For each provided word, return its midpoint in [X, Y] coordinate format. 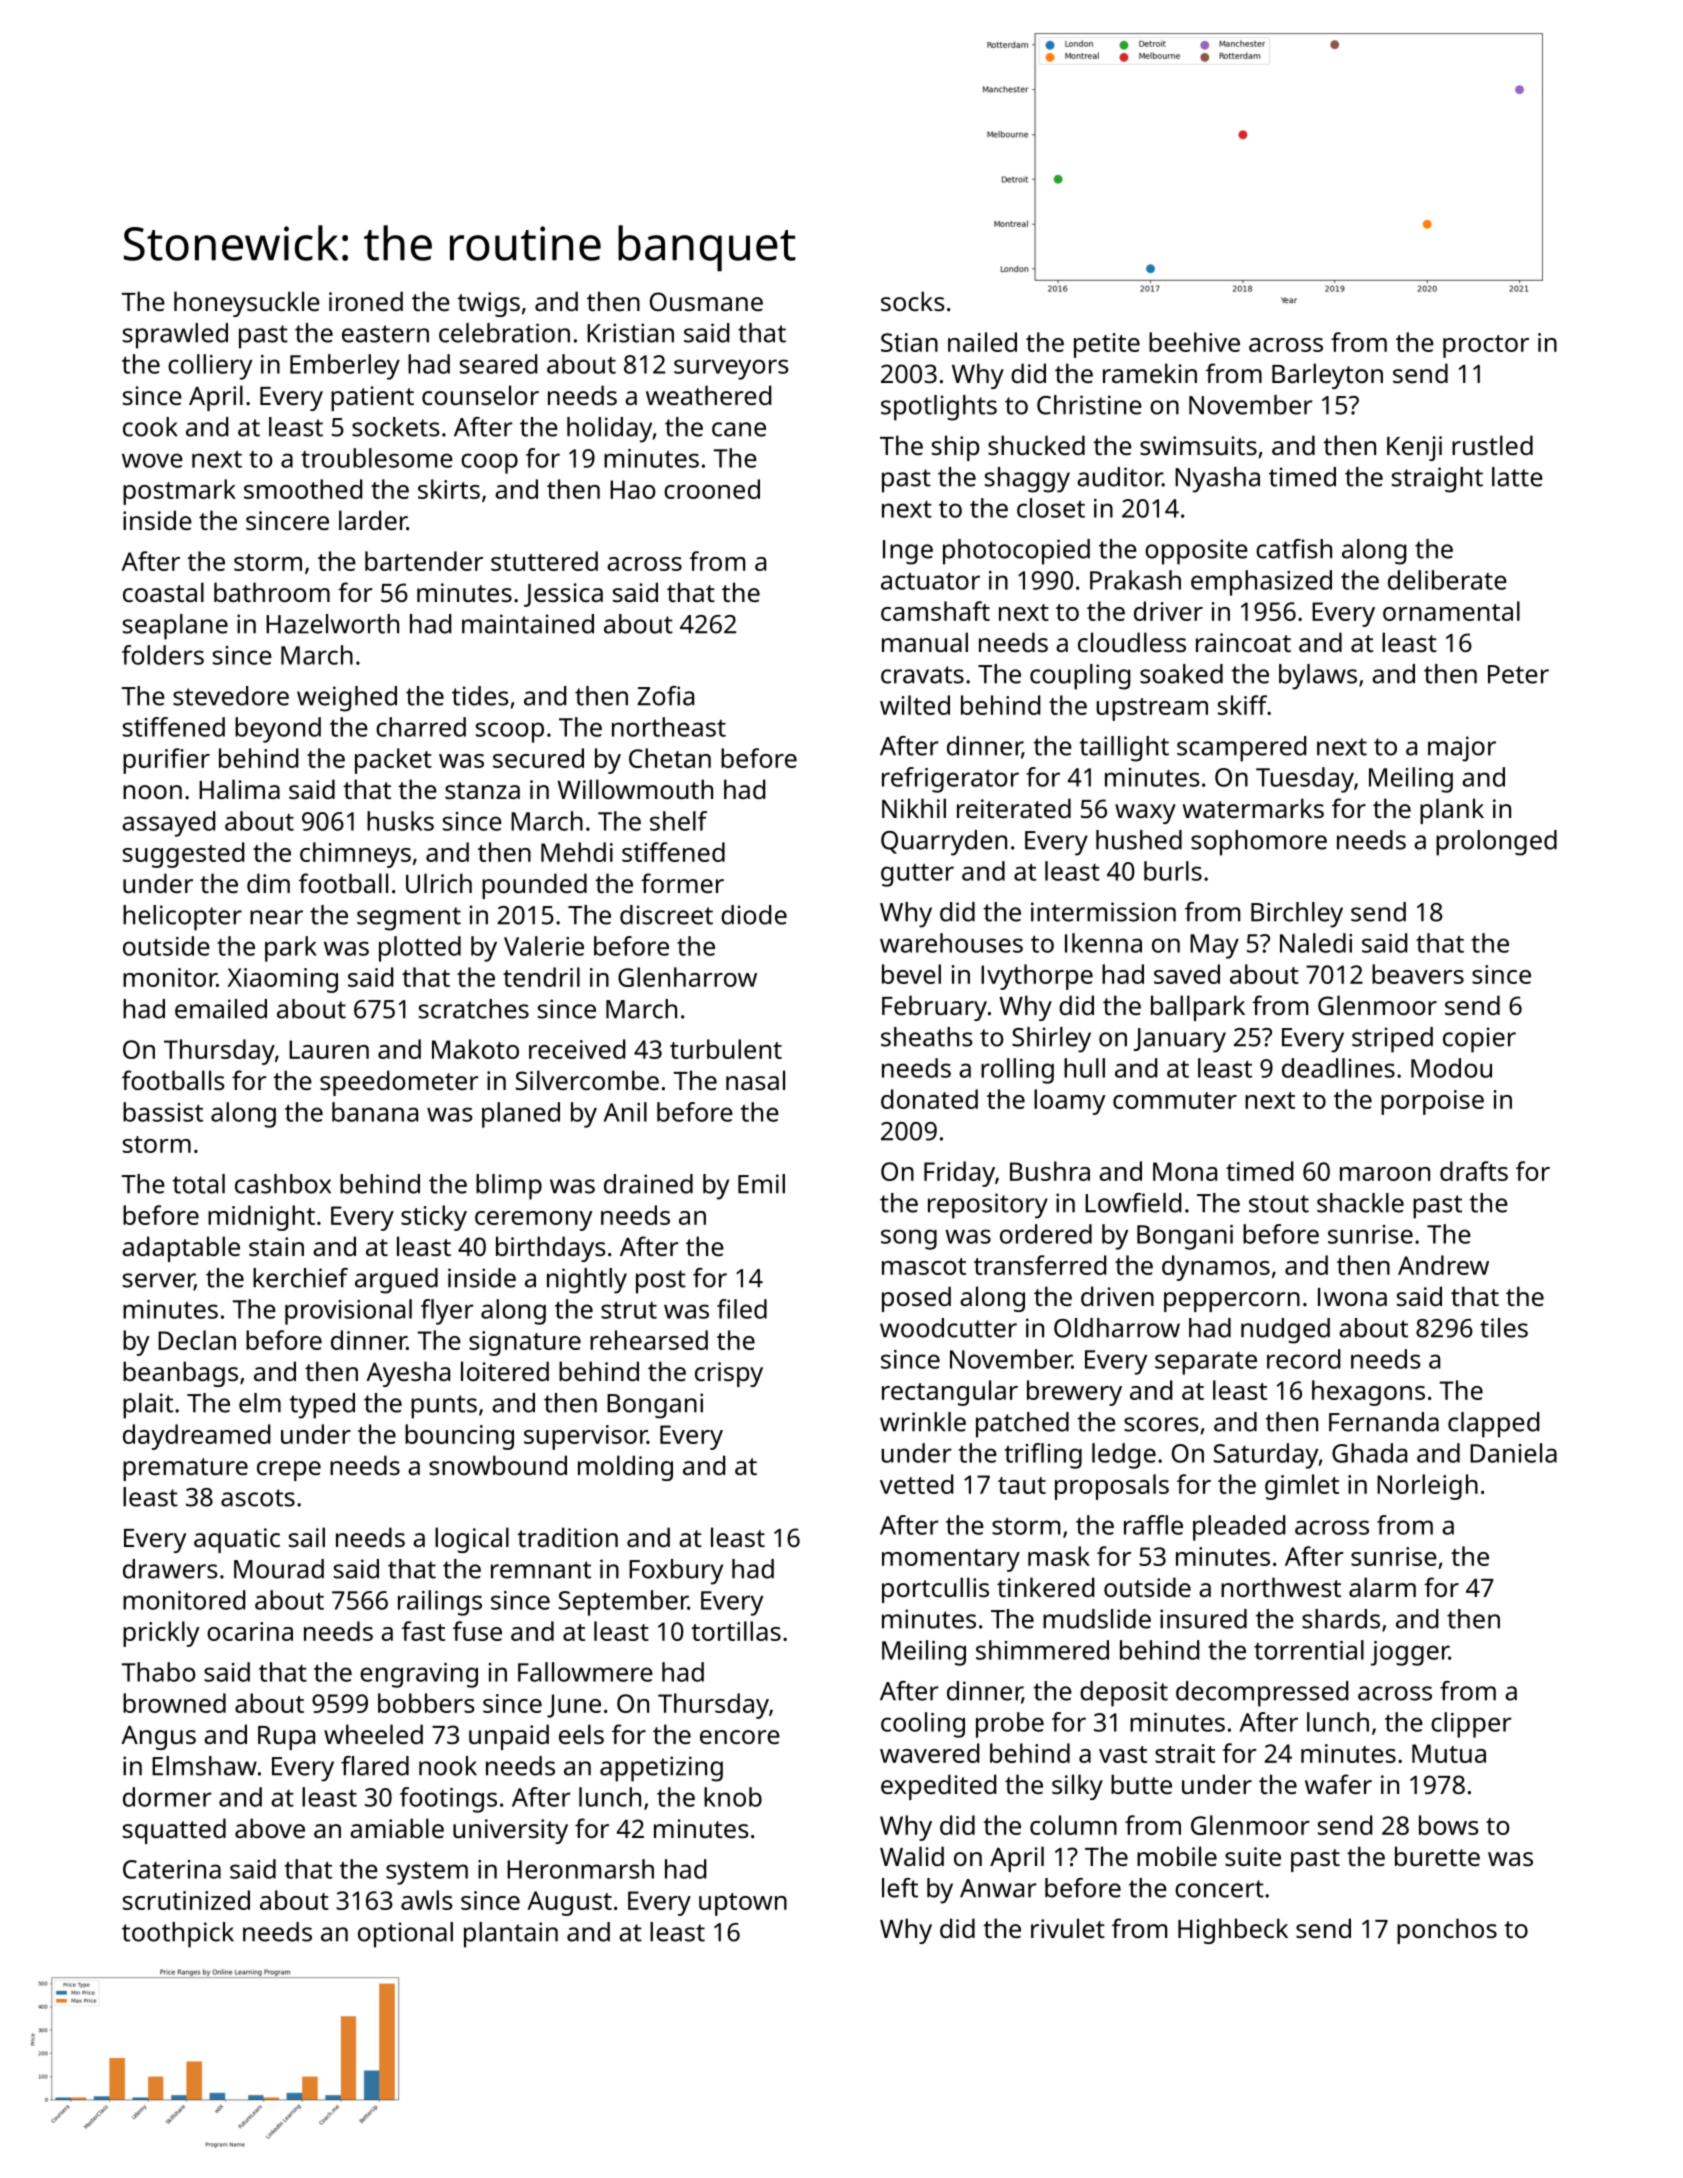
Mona [1185, 1171]
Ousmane [706, 301]
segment [409, 919]
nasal [755, 1080]
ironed [366, 301]
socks [913, 301]
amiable [397, 1828]
